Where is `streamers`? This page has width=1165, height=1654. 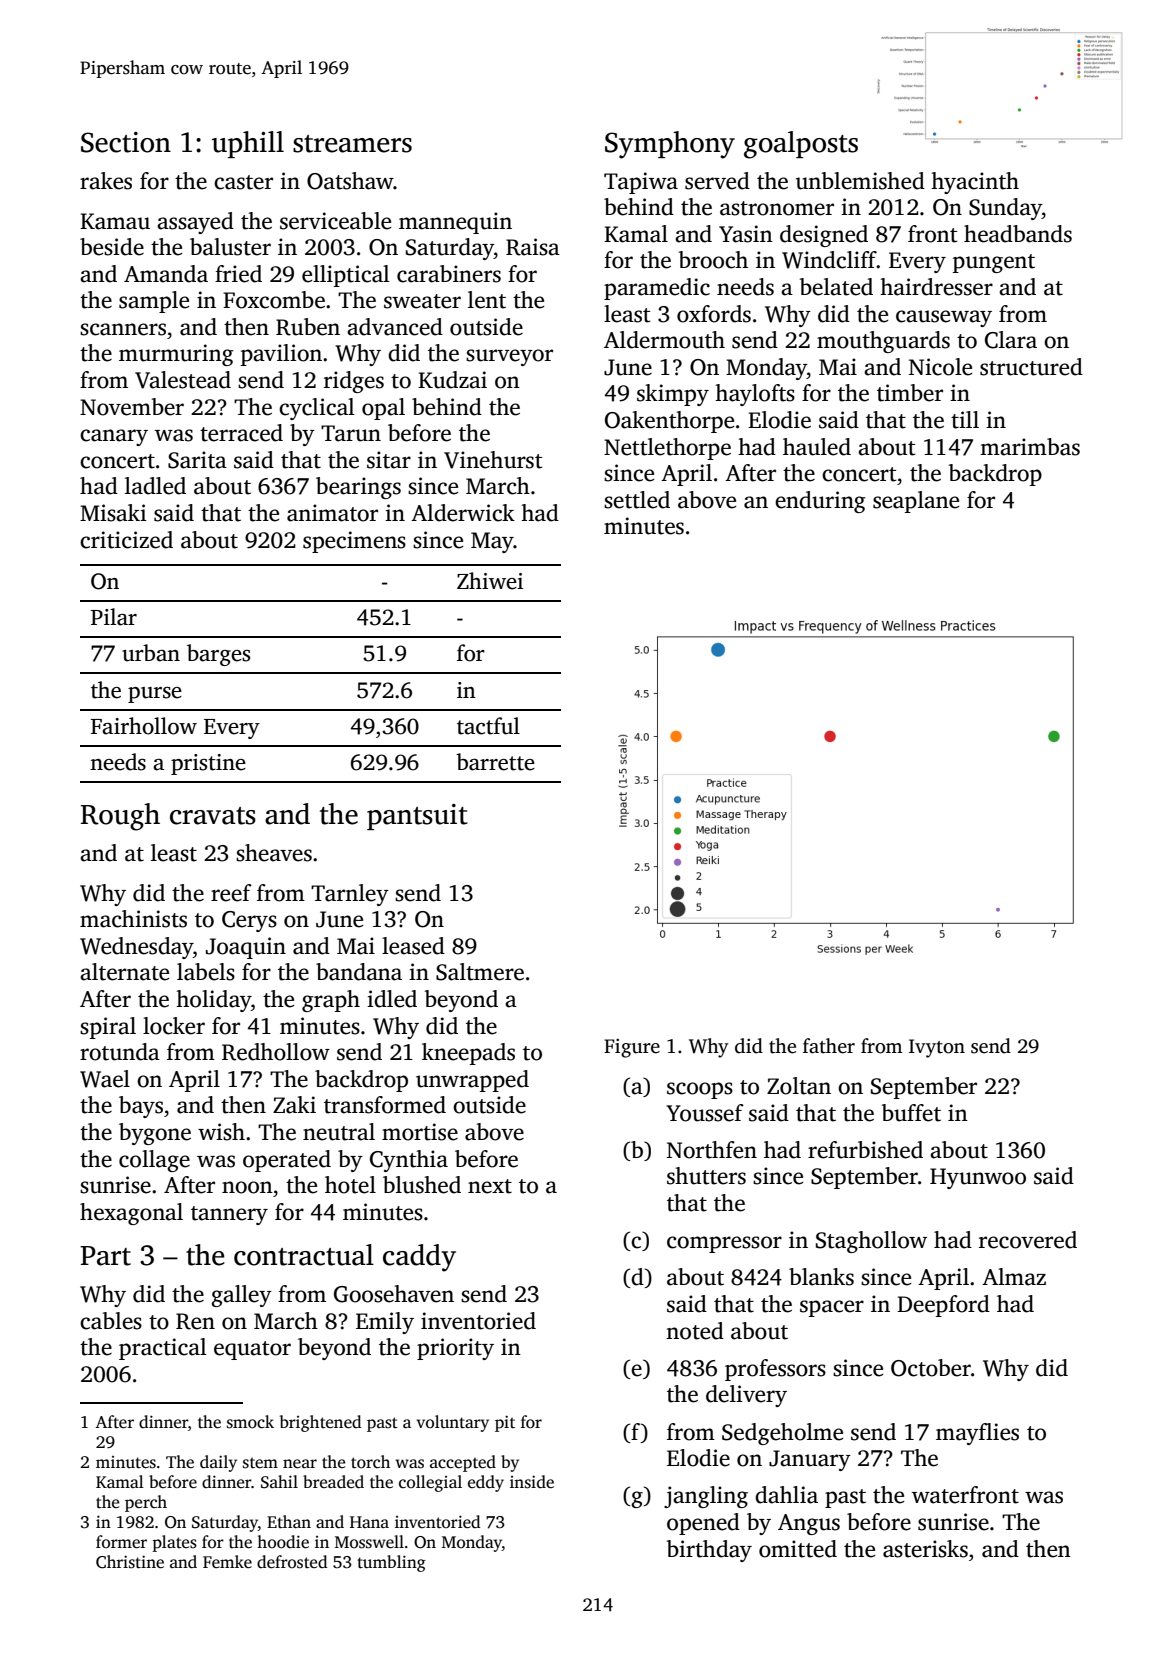 streamers is located at coordinates (352, 144).
